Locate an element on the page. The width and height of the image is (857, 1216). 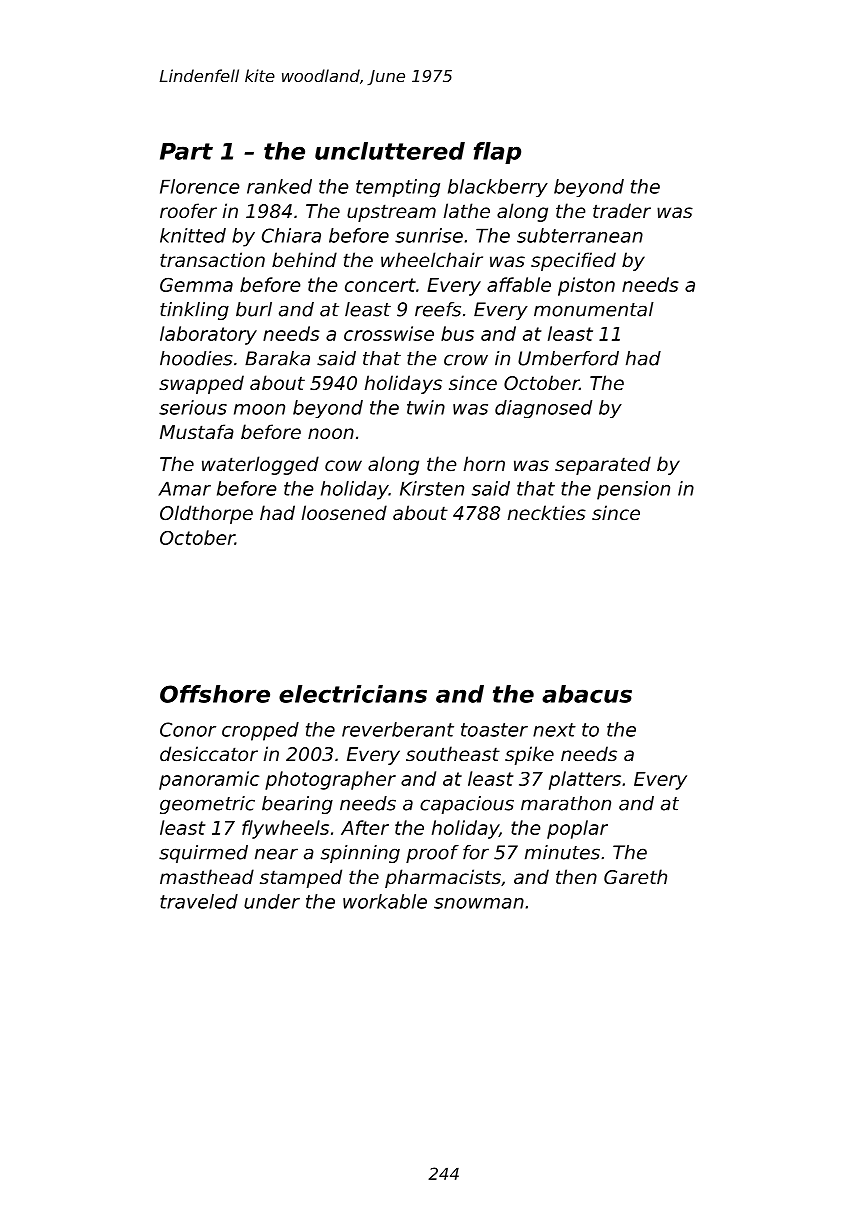
under is located at coordinates (272, 901).
